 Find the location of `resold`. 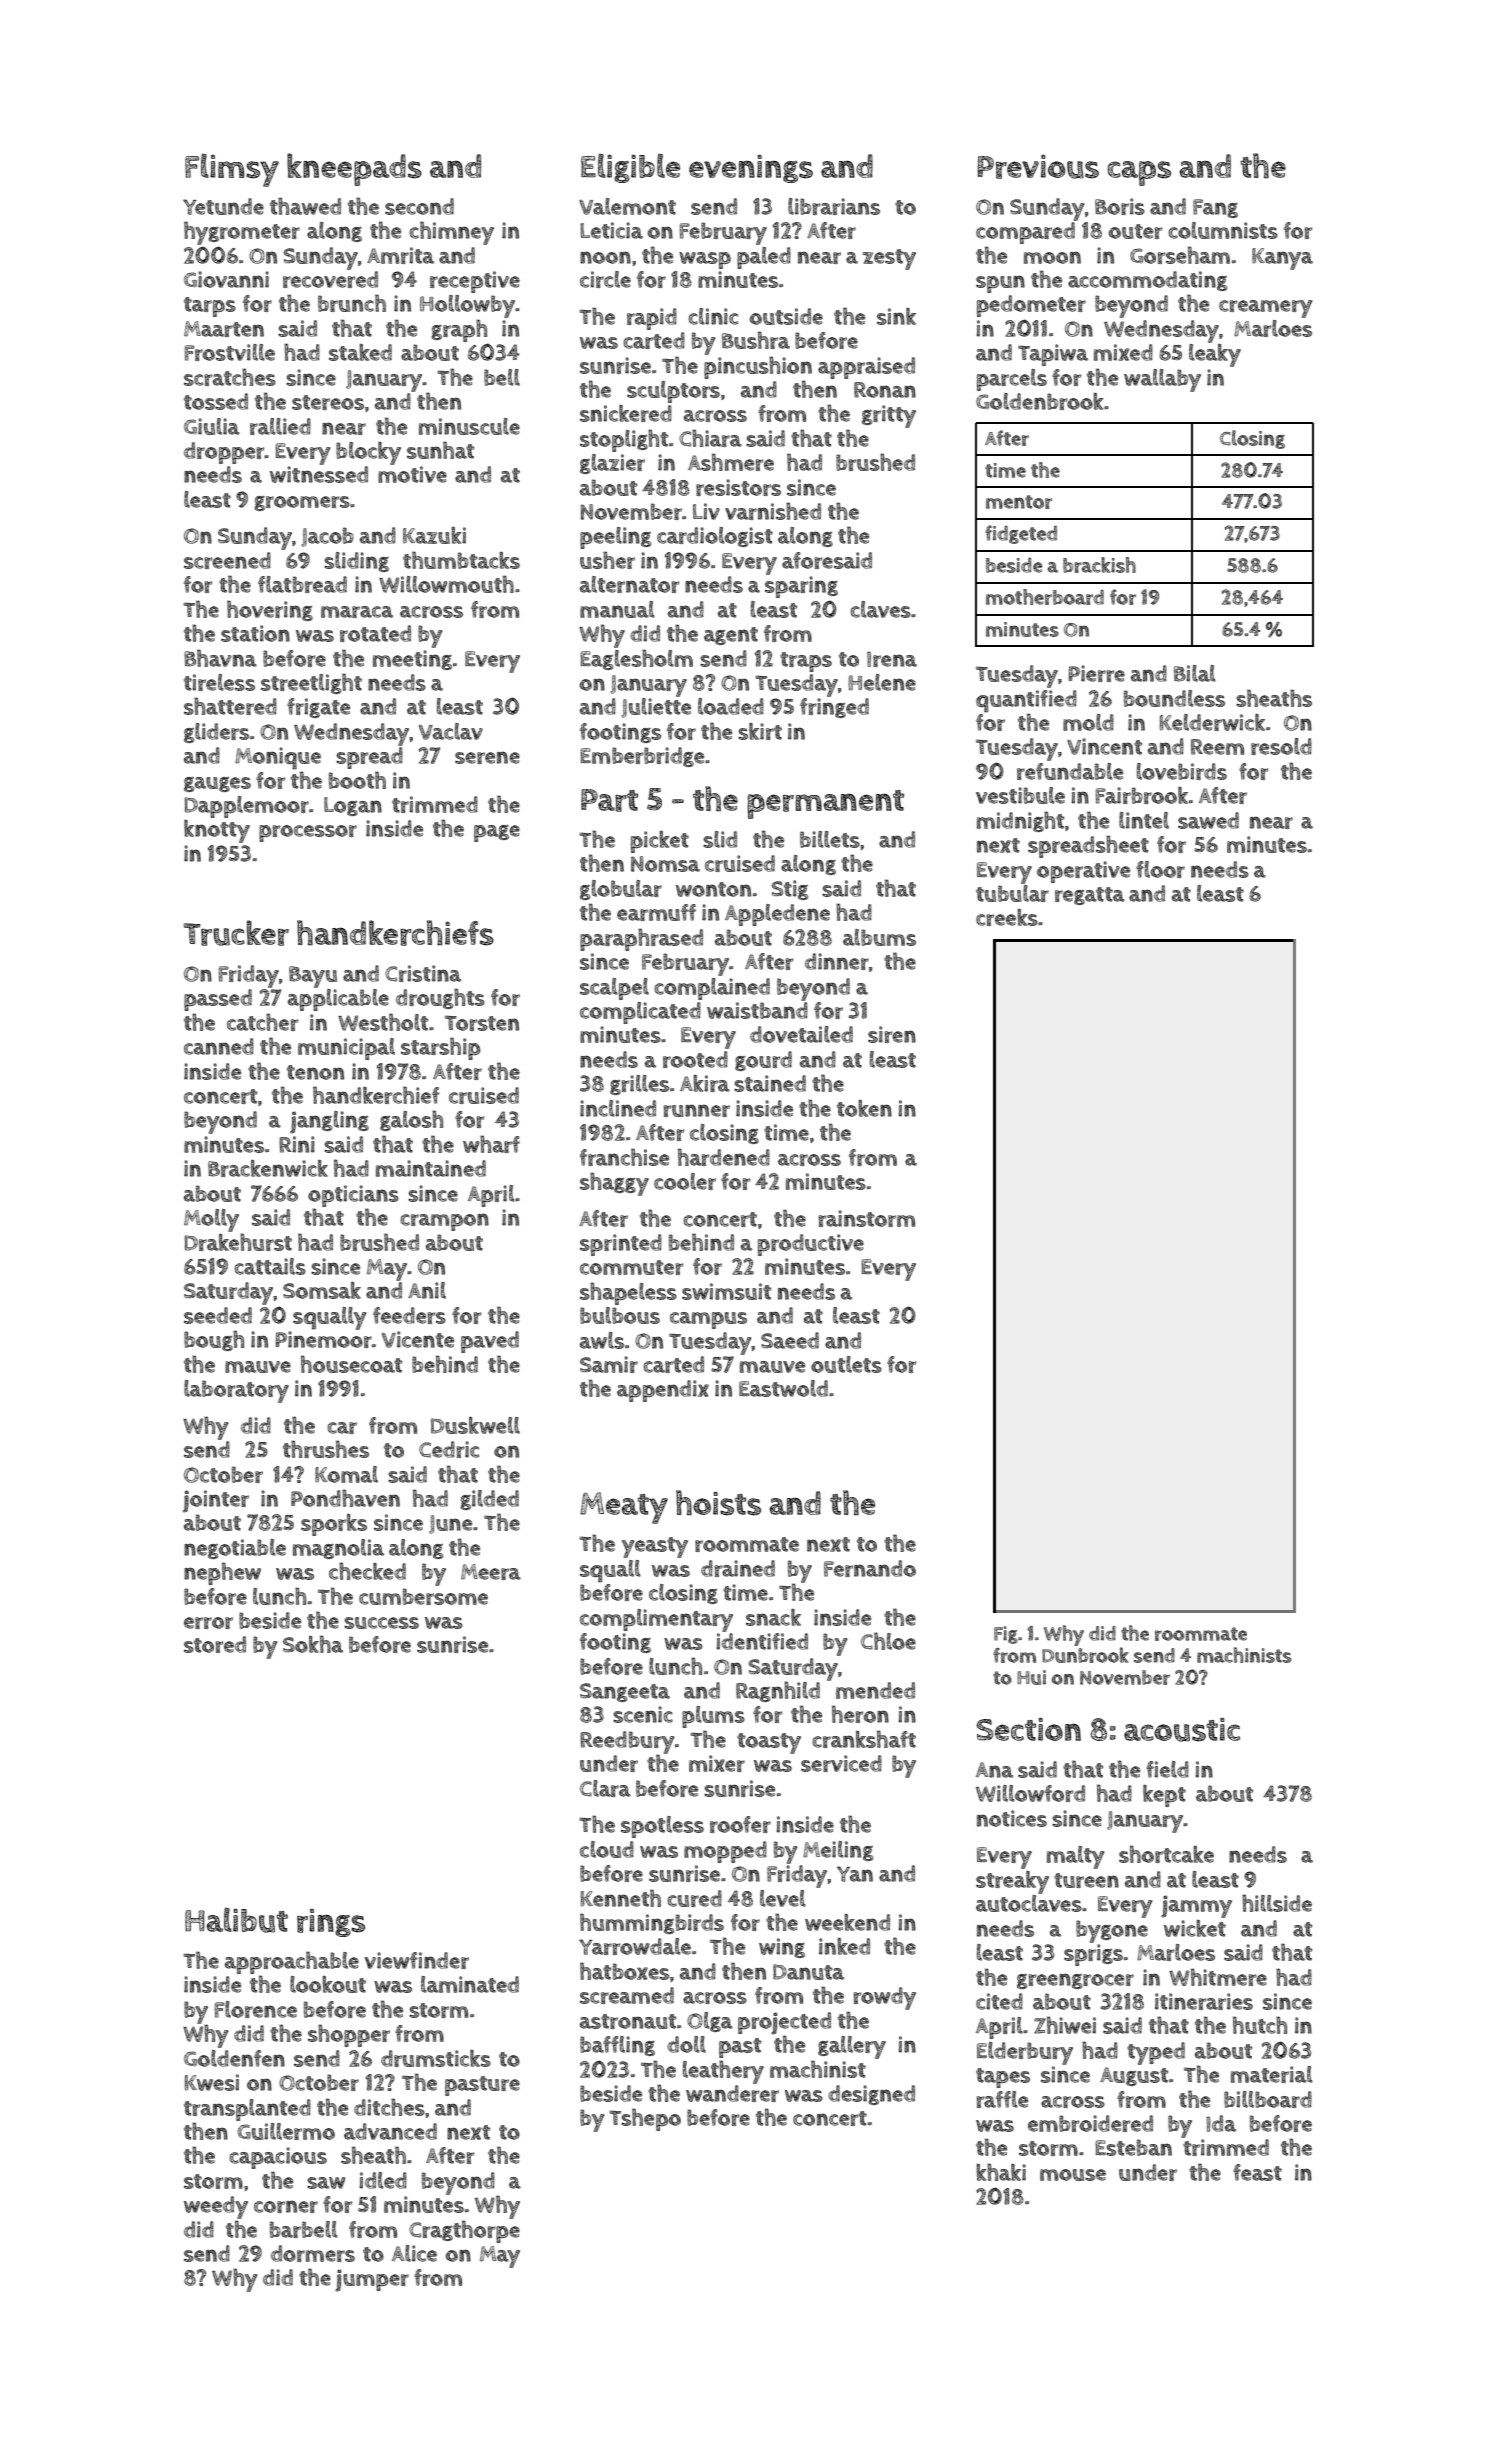

resold is located at coordinates (1281, 746).
